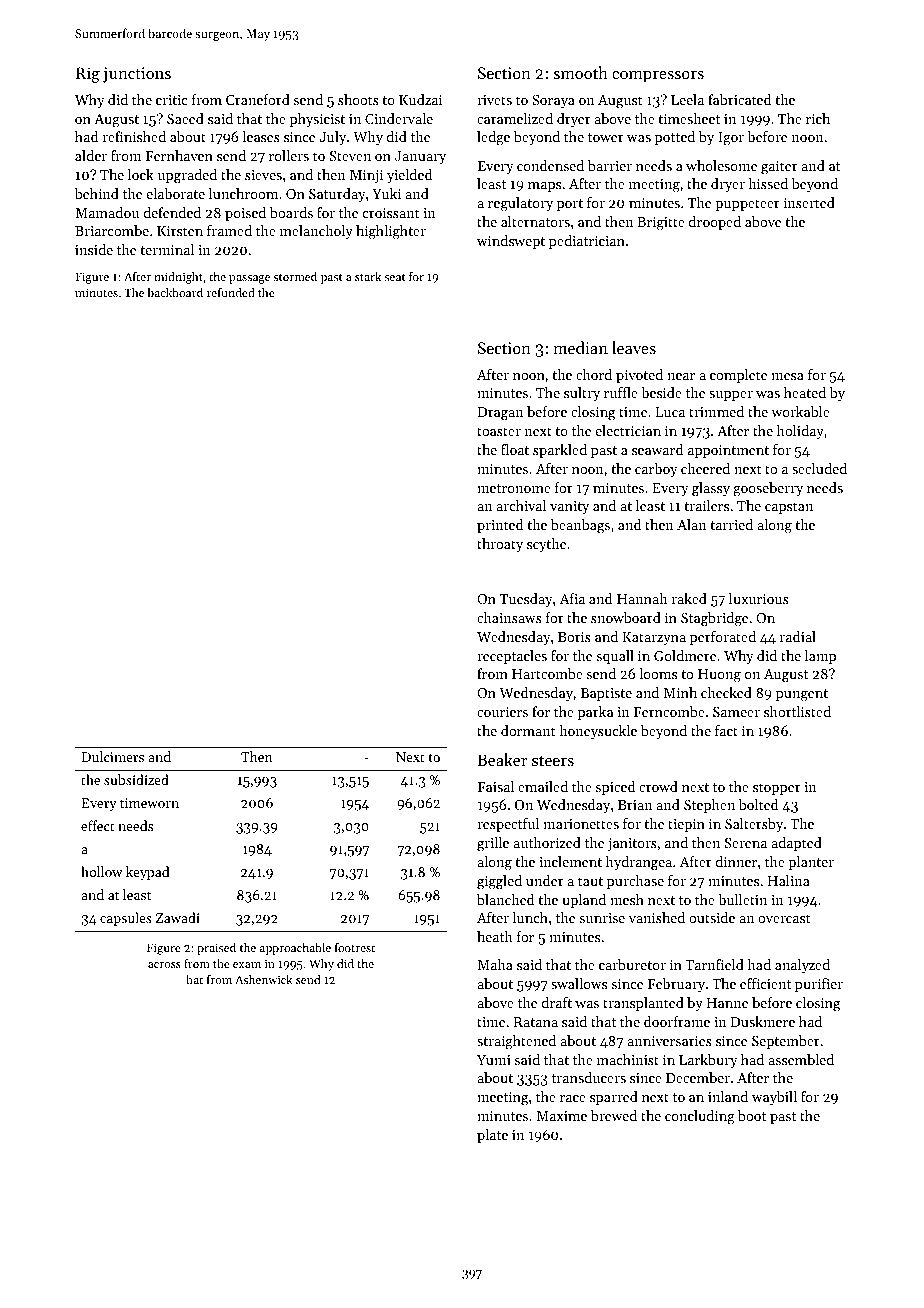 The width and height of the screenshot is (924, 1308). Describe the element at coordinates (358, 99) in the screenshot. I see `shoots` at that location.
